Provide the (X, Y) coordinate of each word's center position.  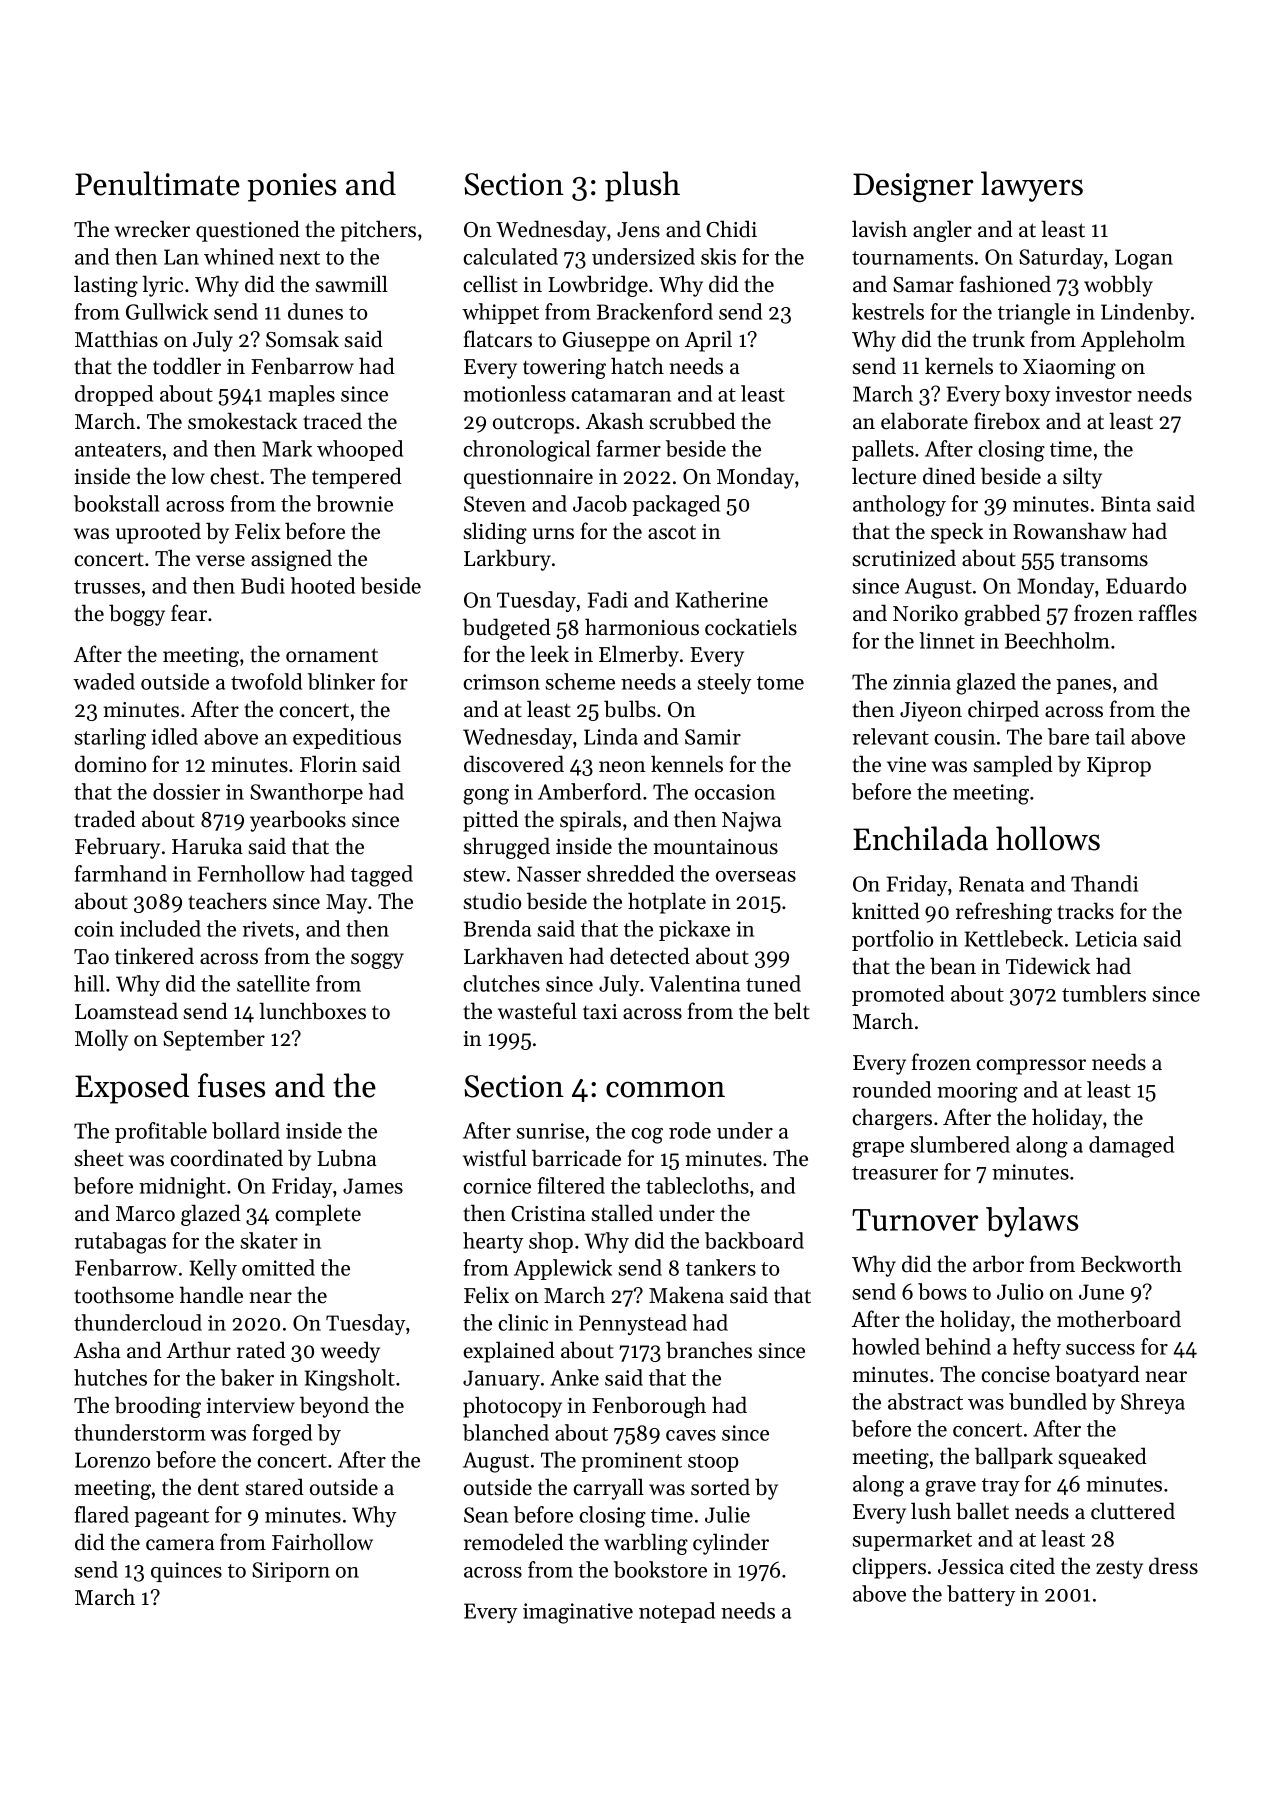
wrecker (152, 229)
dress (1173, 1566)
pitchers (378, 231)
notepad (677, 1612)
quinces (186, 1572)
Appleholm (1133, 341)
